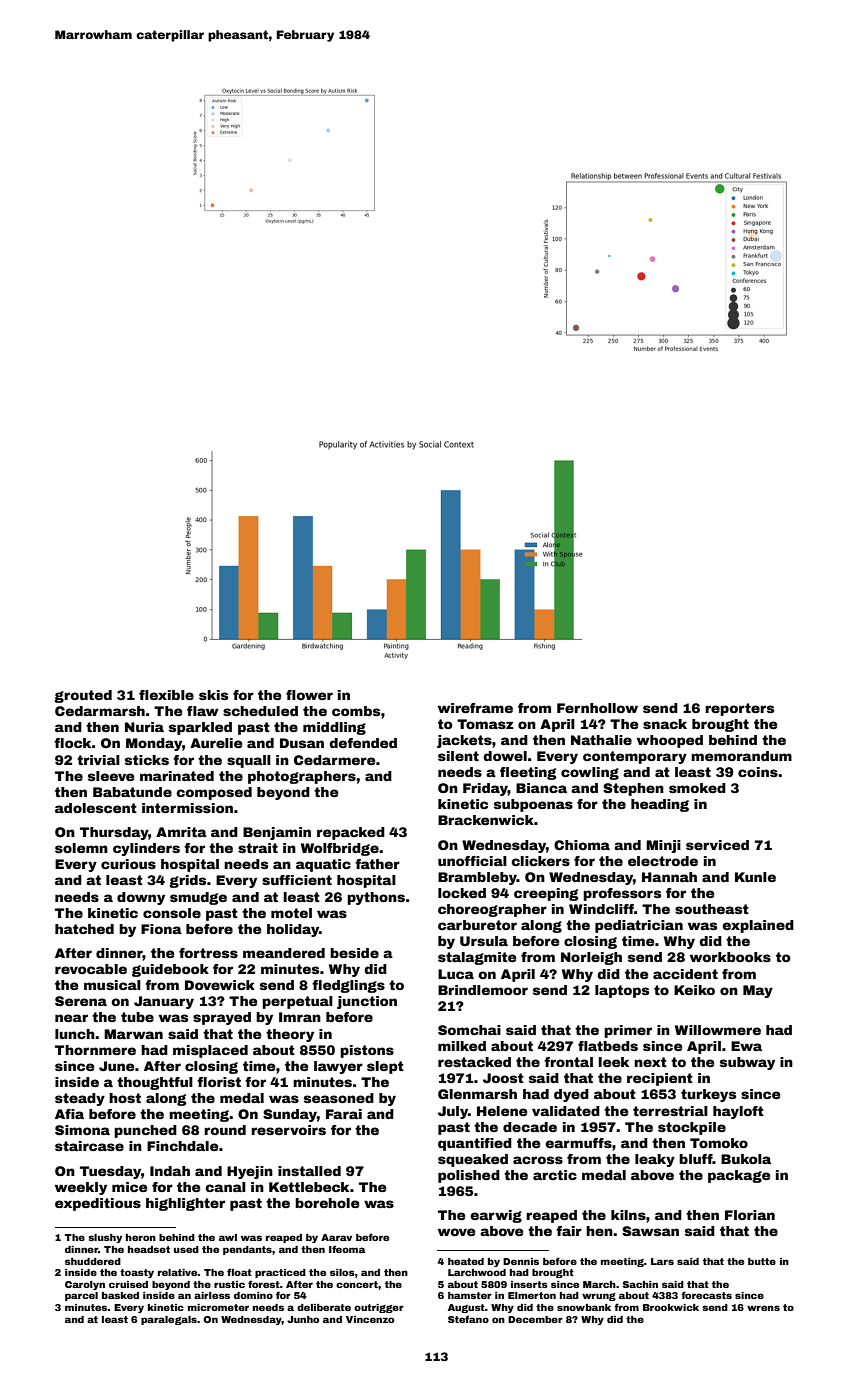 Image resolution: width=849 pixels, height=1400 pixels. Describe the element at coordinates (739, 1176) in the screenshot. I see `package` at that location.
